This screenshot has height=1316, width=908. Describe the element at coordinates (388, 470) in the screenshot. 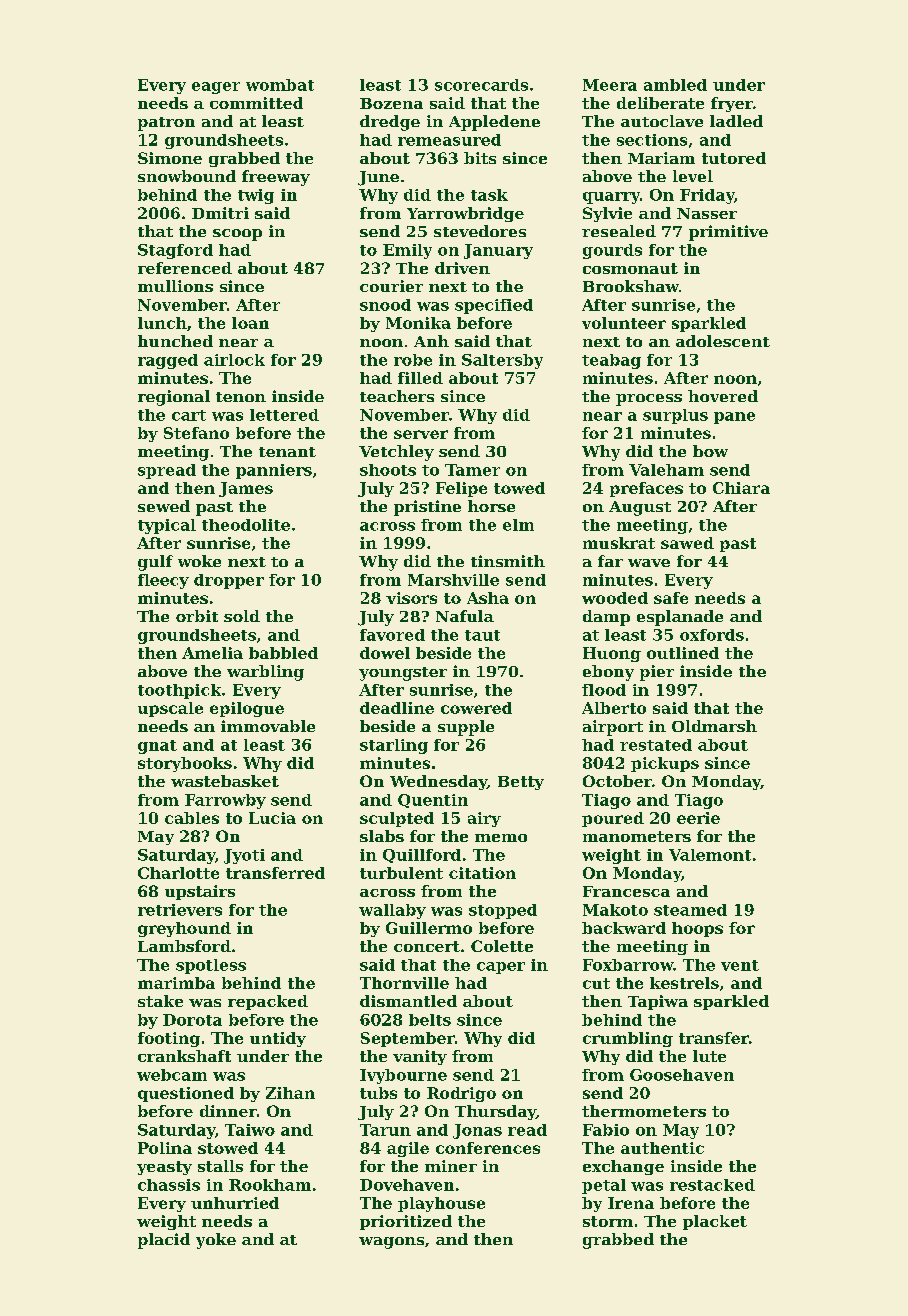

I see `shoots` at that location.
